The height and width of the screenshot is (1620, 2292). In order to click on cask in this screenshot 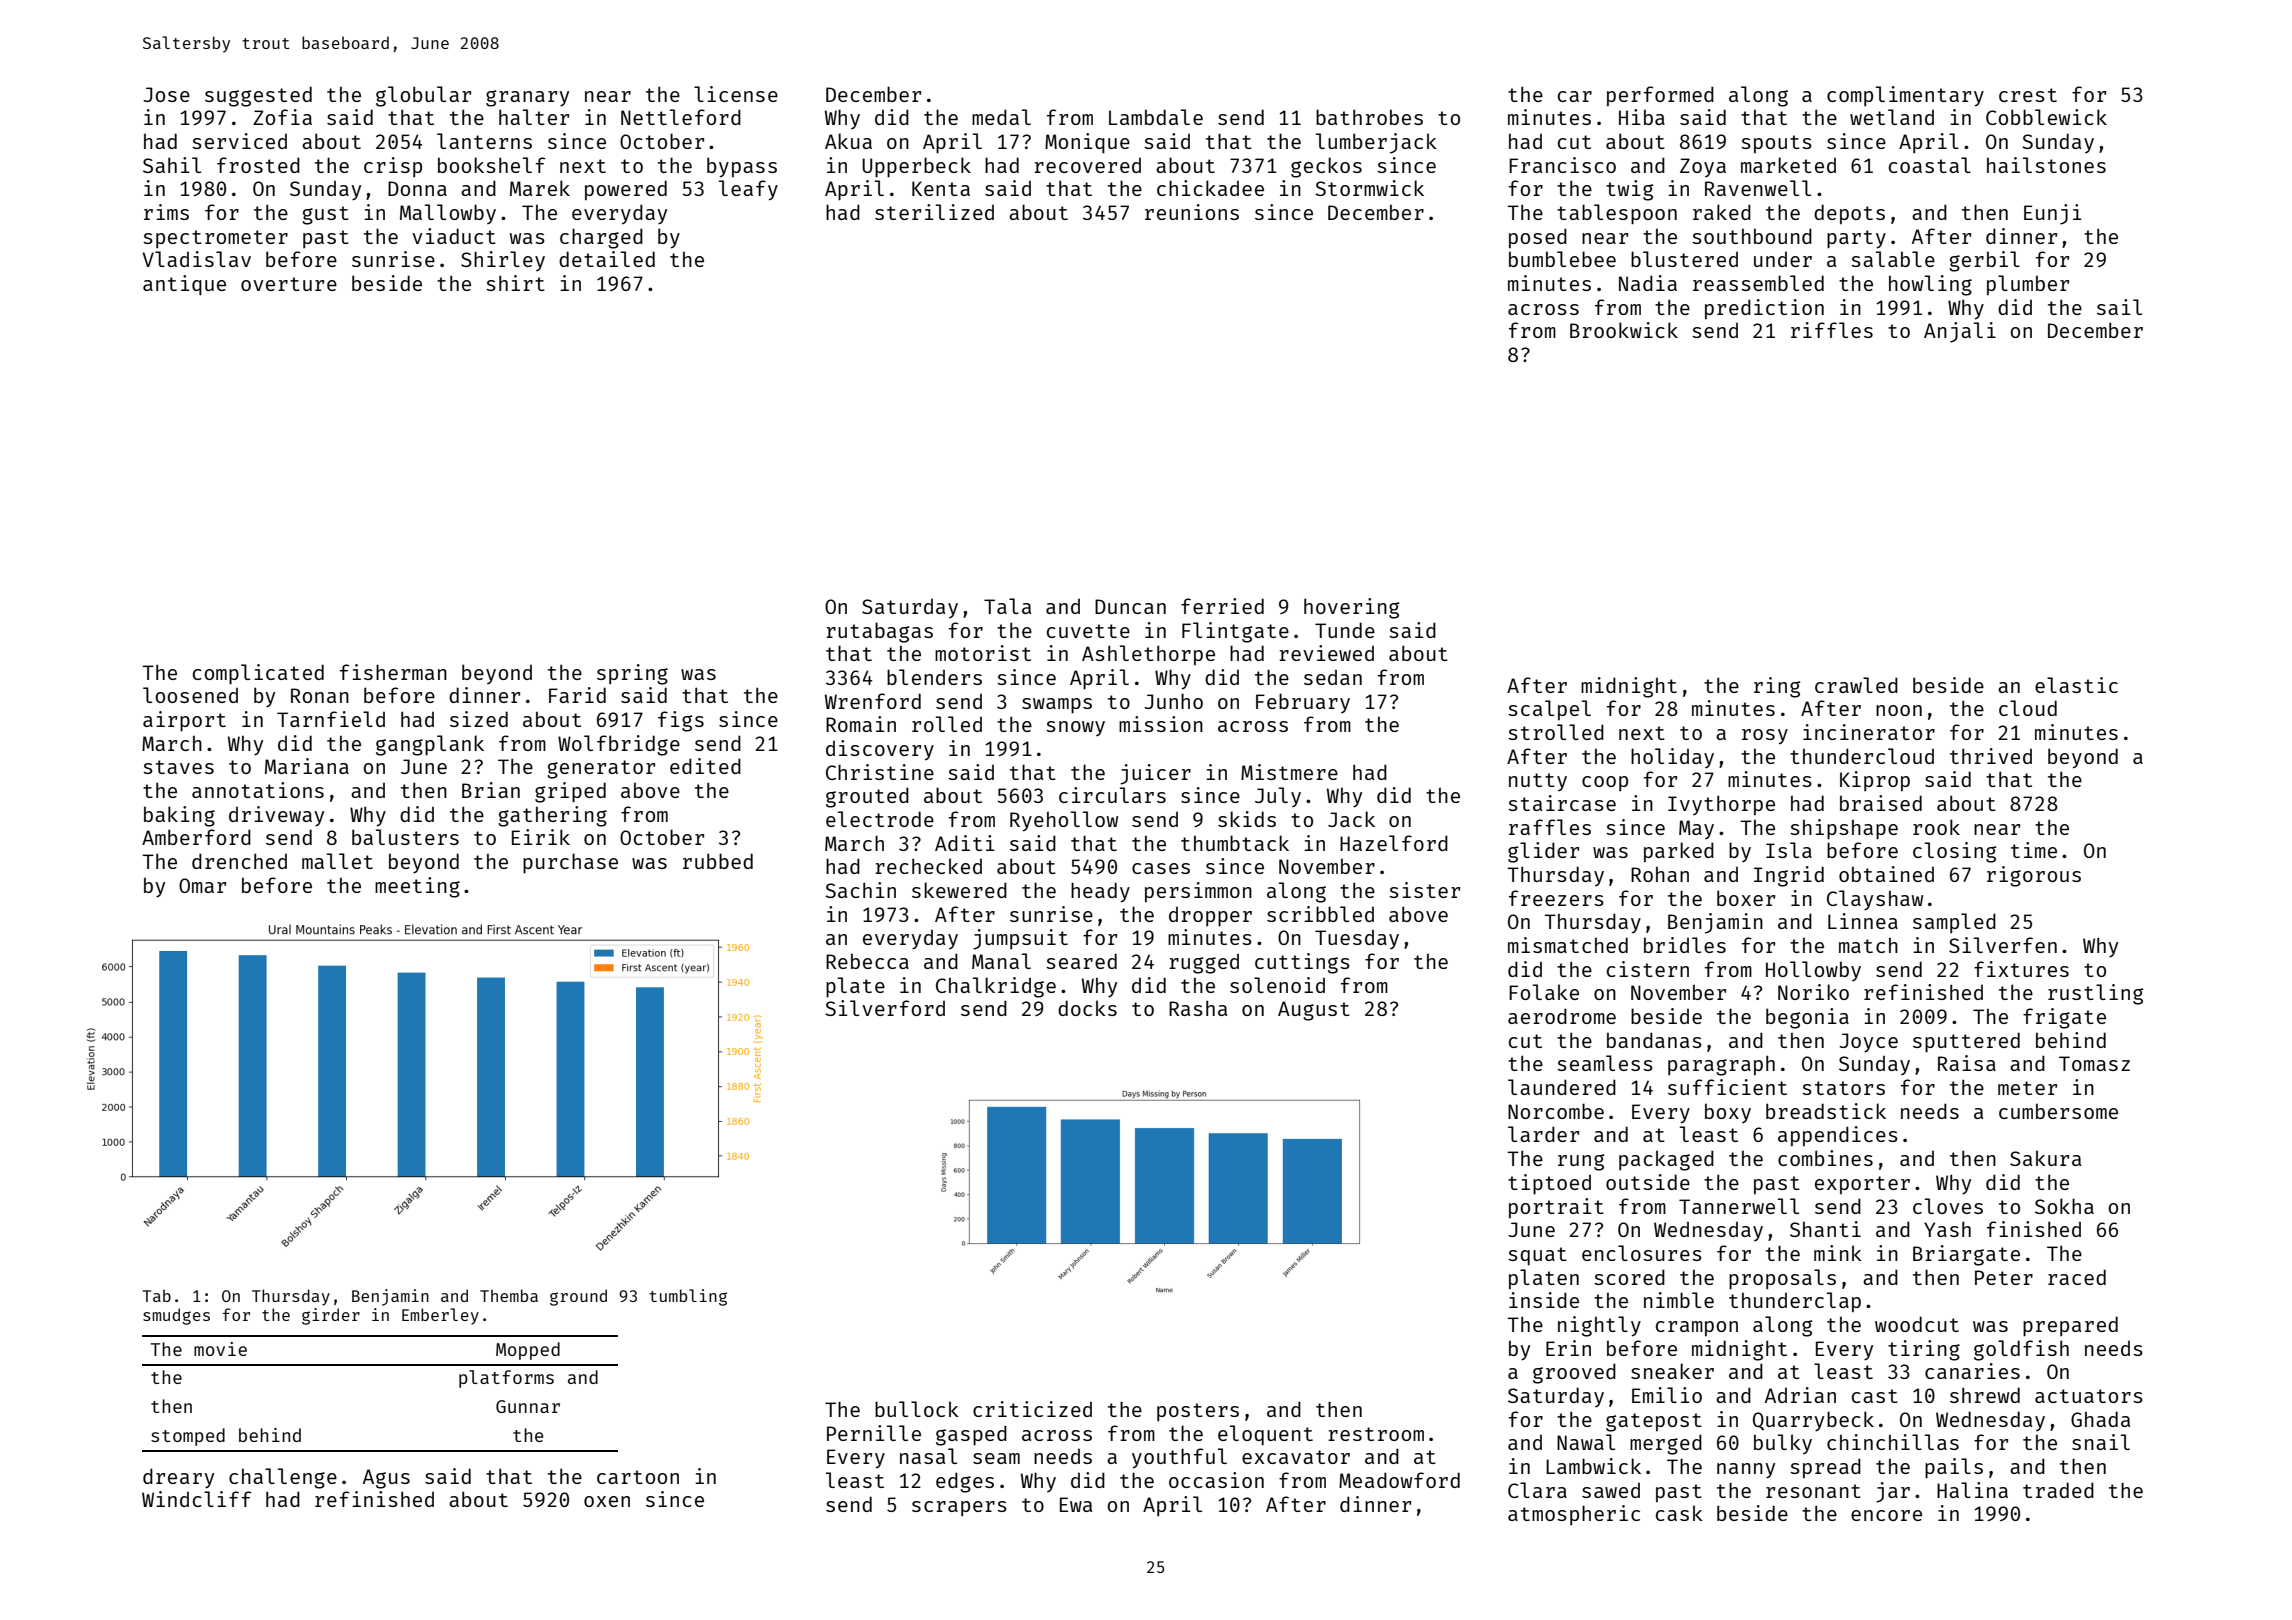, I will do `click(1679, 1513)`.
